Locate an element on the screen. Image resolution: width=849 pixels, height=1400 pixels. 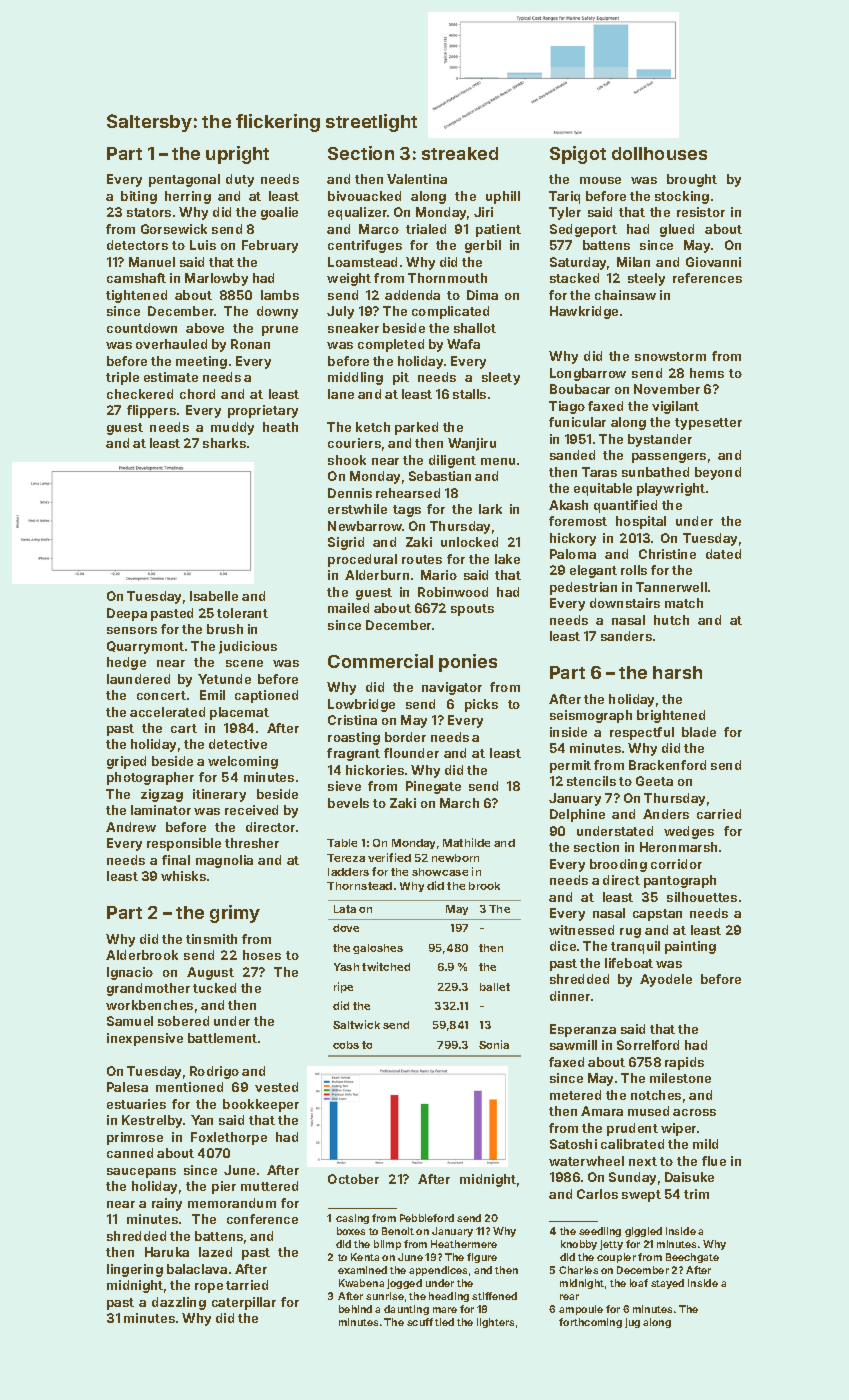
grandmother is located at coordinates (148, 989).
